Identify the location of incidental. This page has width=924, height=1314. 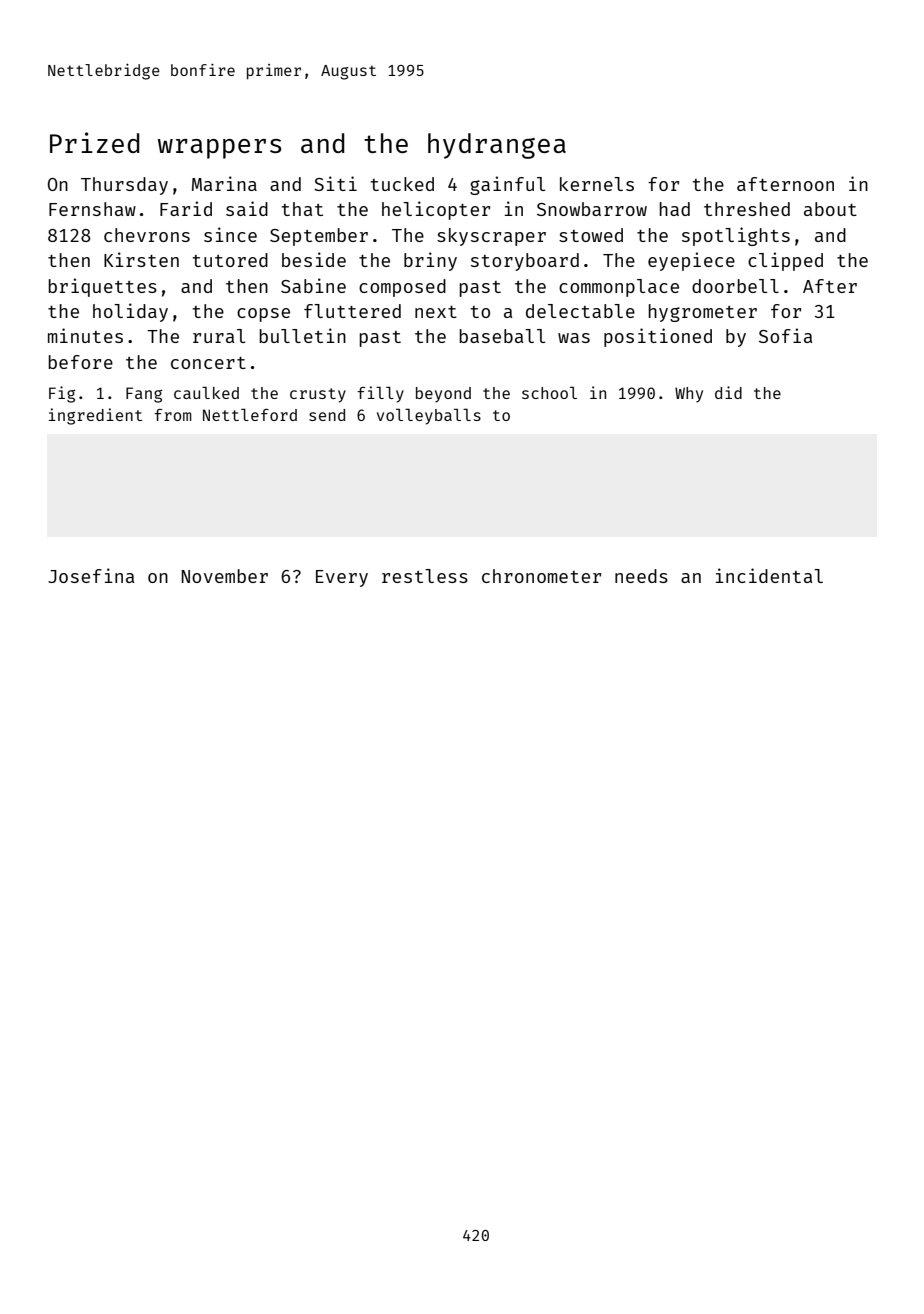
(769, 575).
